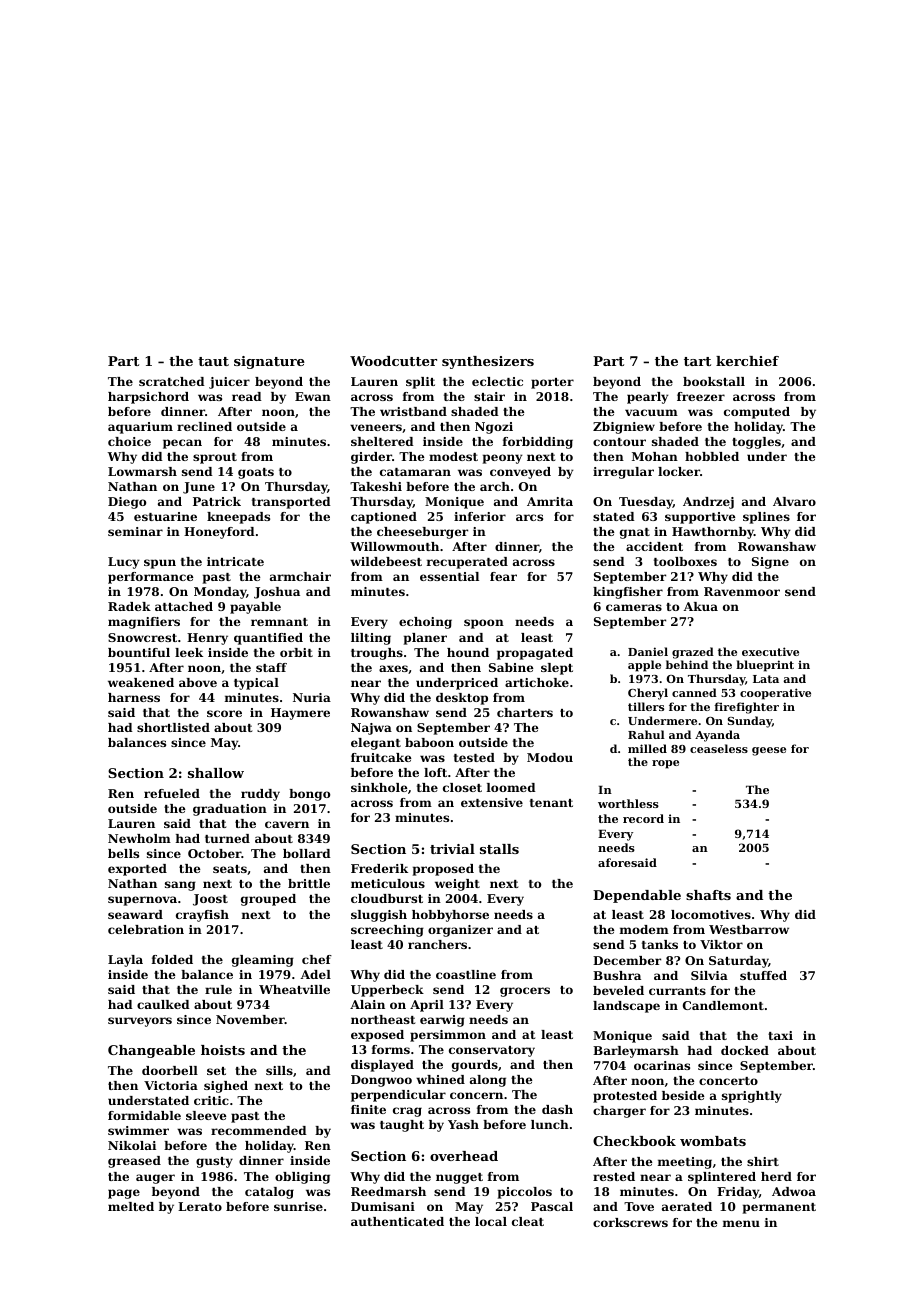  Describe the element at coordinates (643, 818) in the screenshot. I see `record` at that location.
